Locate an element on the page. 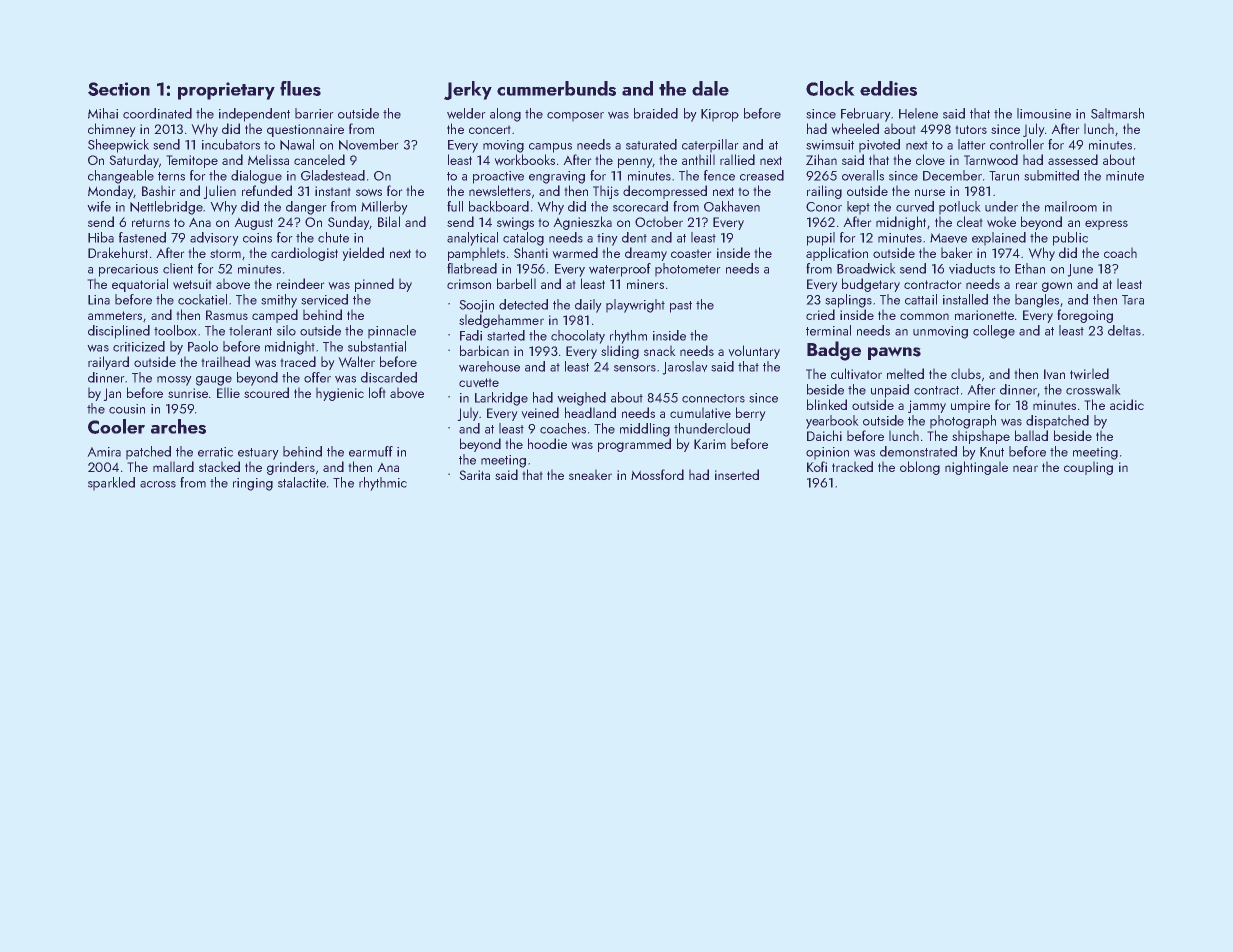 The width and height of the image is (1233, 952). Jerky is located at coordinates (468, 90).
